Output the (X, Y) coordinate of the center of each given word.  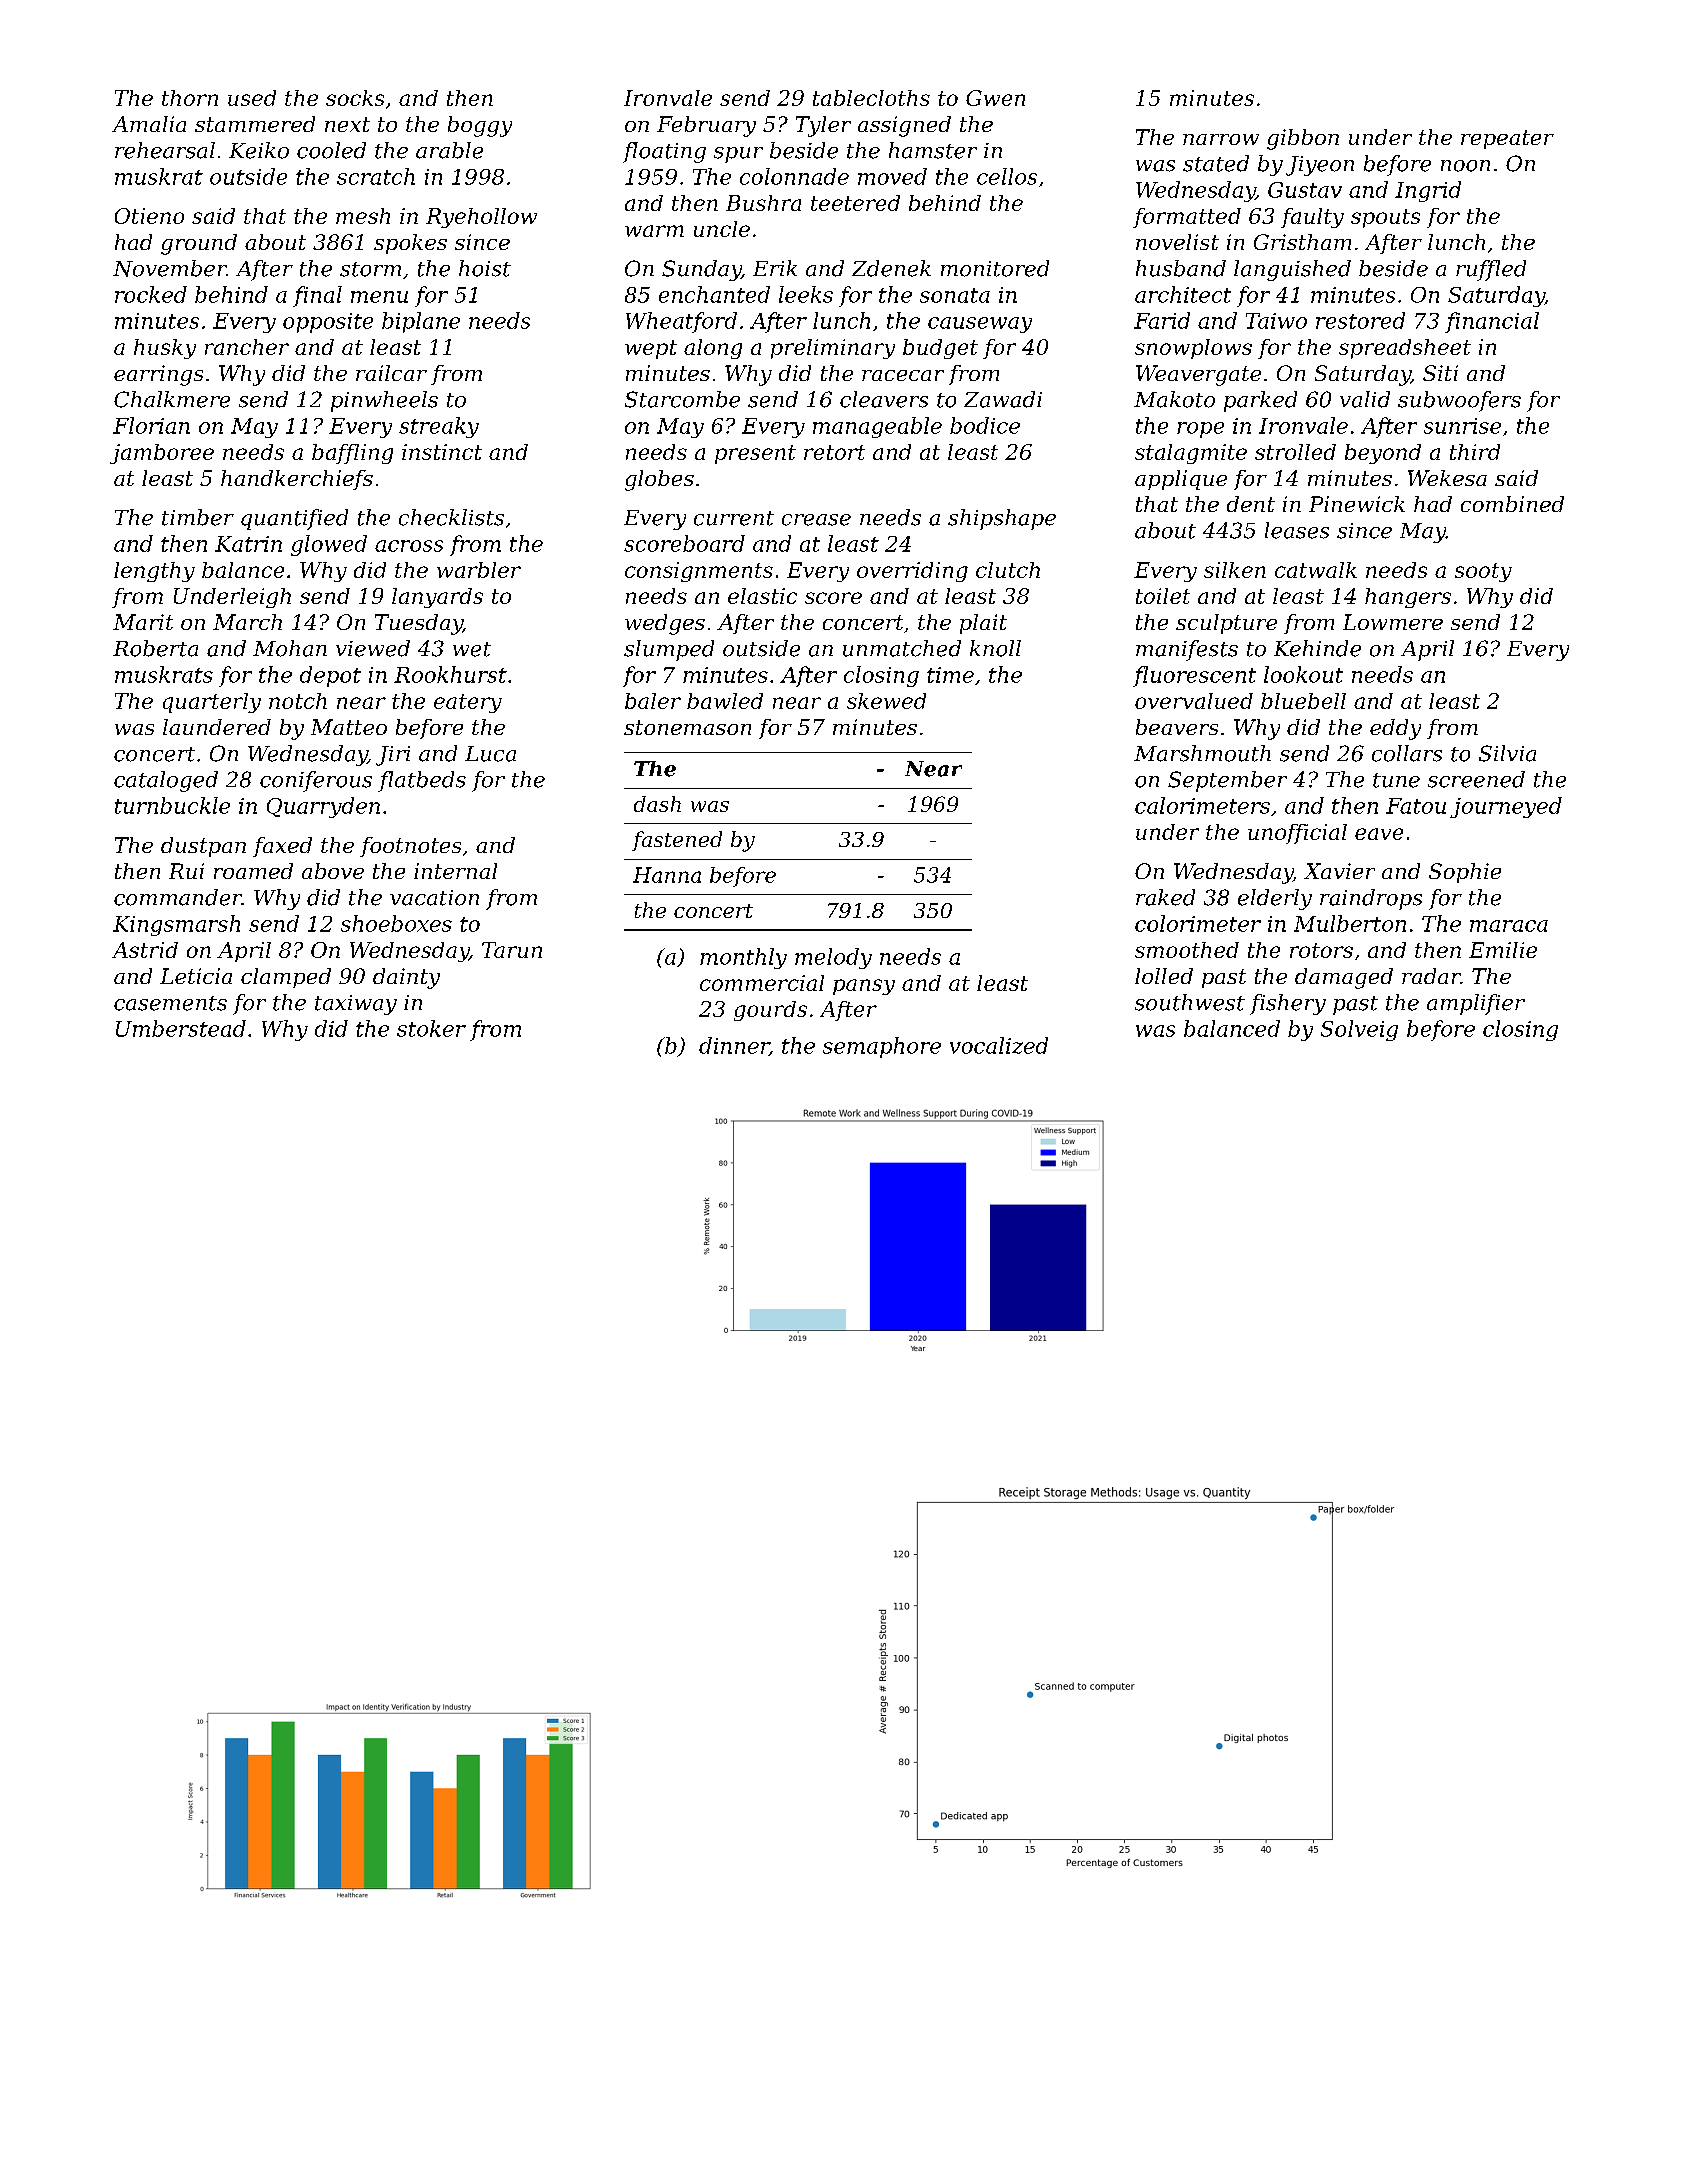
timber (198, 517)
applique (1181, 480)
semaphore (882, 1047)
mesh (363, 216)
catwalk (1316, 570)
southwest (1190, 1002)
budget (940, 349)
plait (983, 624)
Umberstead (181, 1028)
